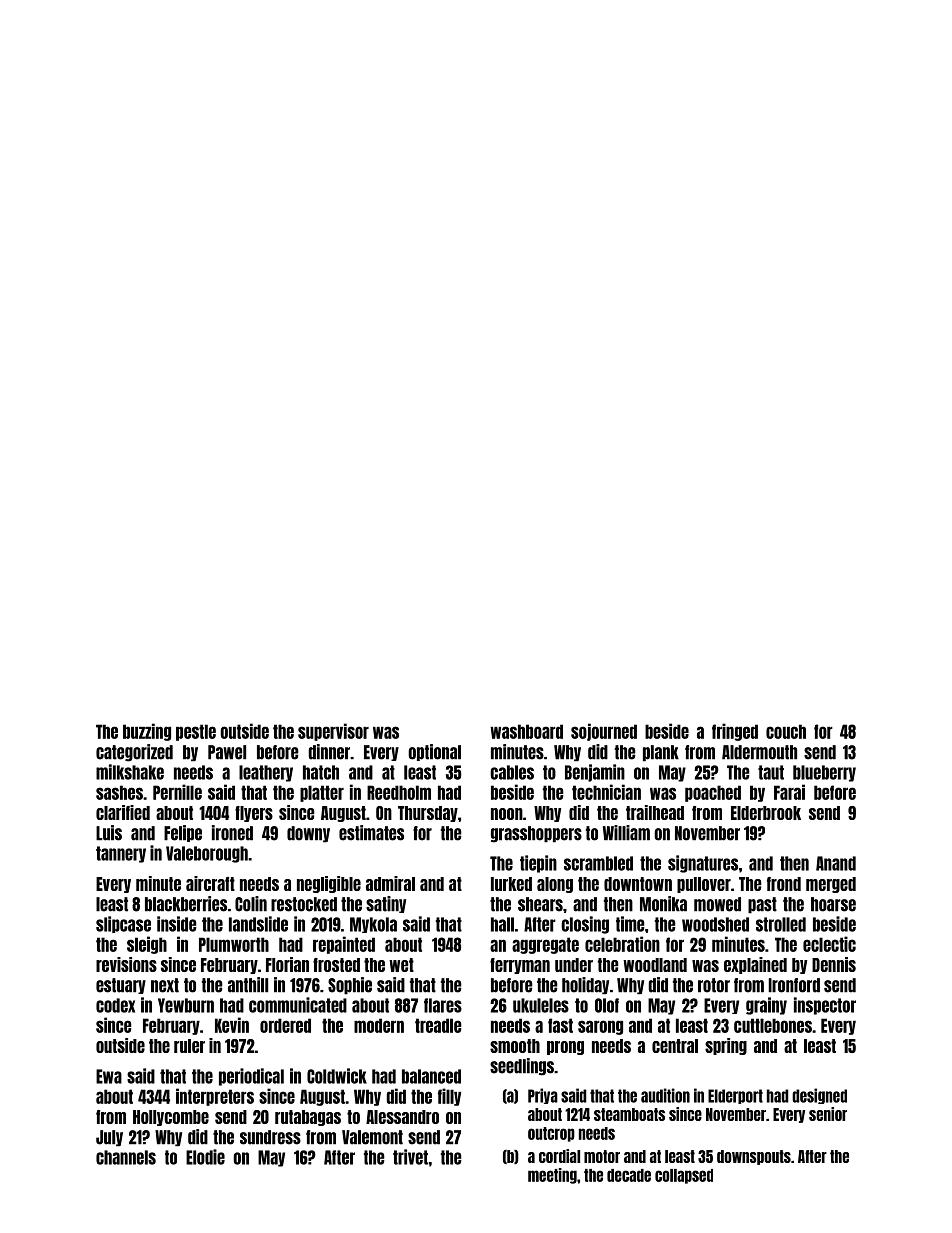 The width and height of the screenshot is (952, 1233). I want to click on blueberry, so click(824, 773).
